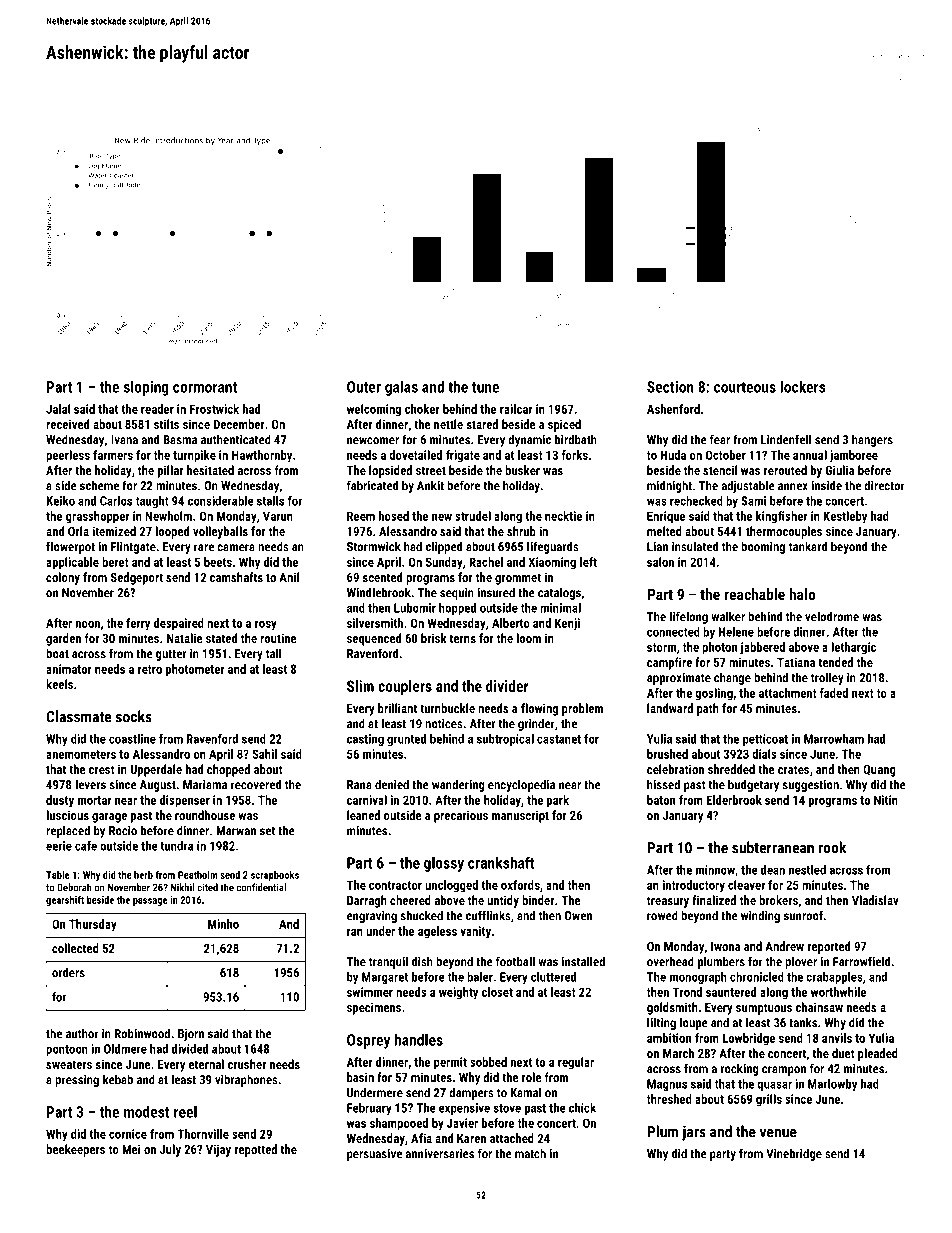 The image size is (952, 1233). What do you see at coordinates (131, 1149) in the document?
I see `Mei` at bounding box center [131, 1149].
